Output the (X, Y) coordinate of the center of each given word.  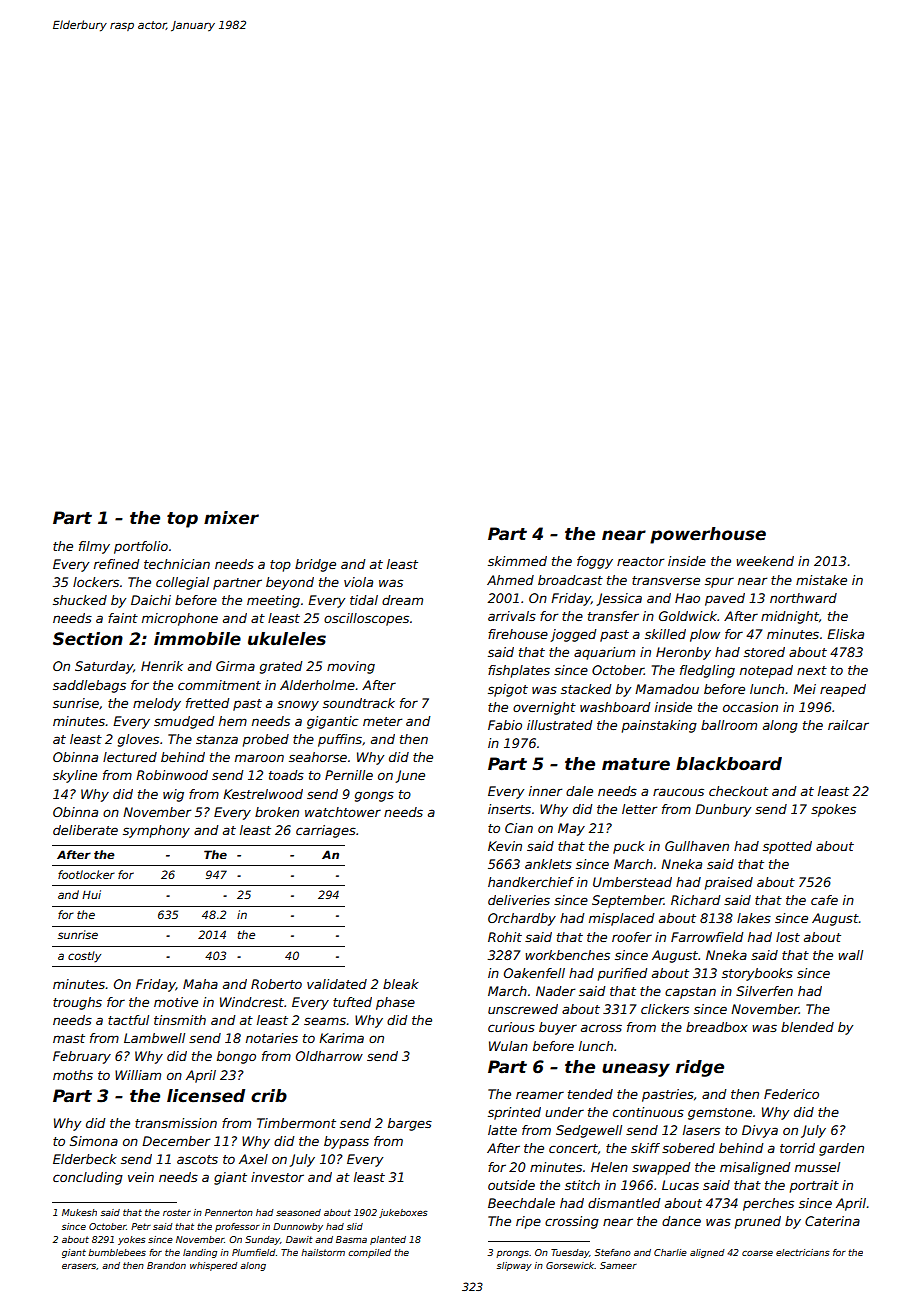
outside (511, 1185)
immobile (197, 639)
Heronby (683, 653)
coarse (757, 1253)
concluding (88, 1178)
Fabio (505, 725)
